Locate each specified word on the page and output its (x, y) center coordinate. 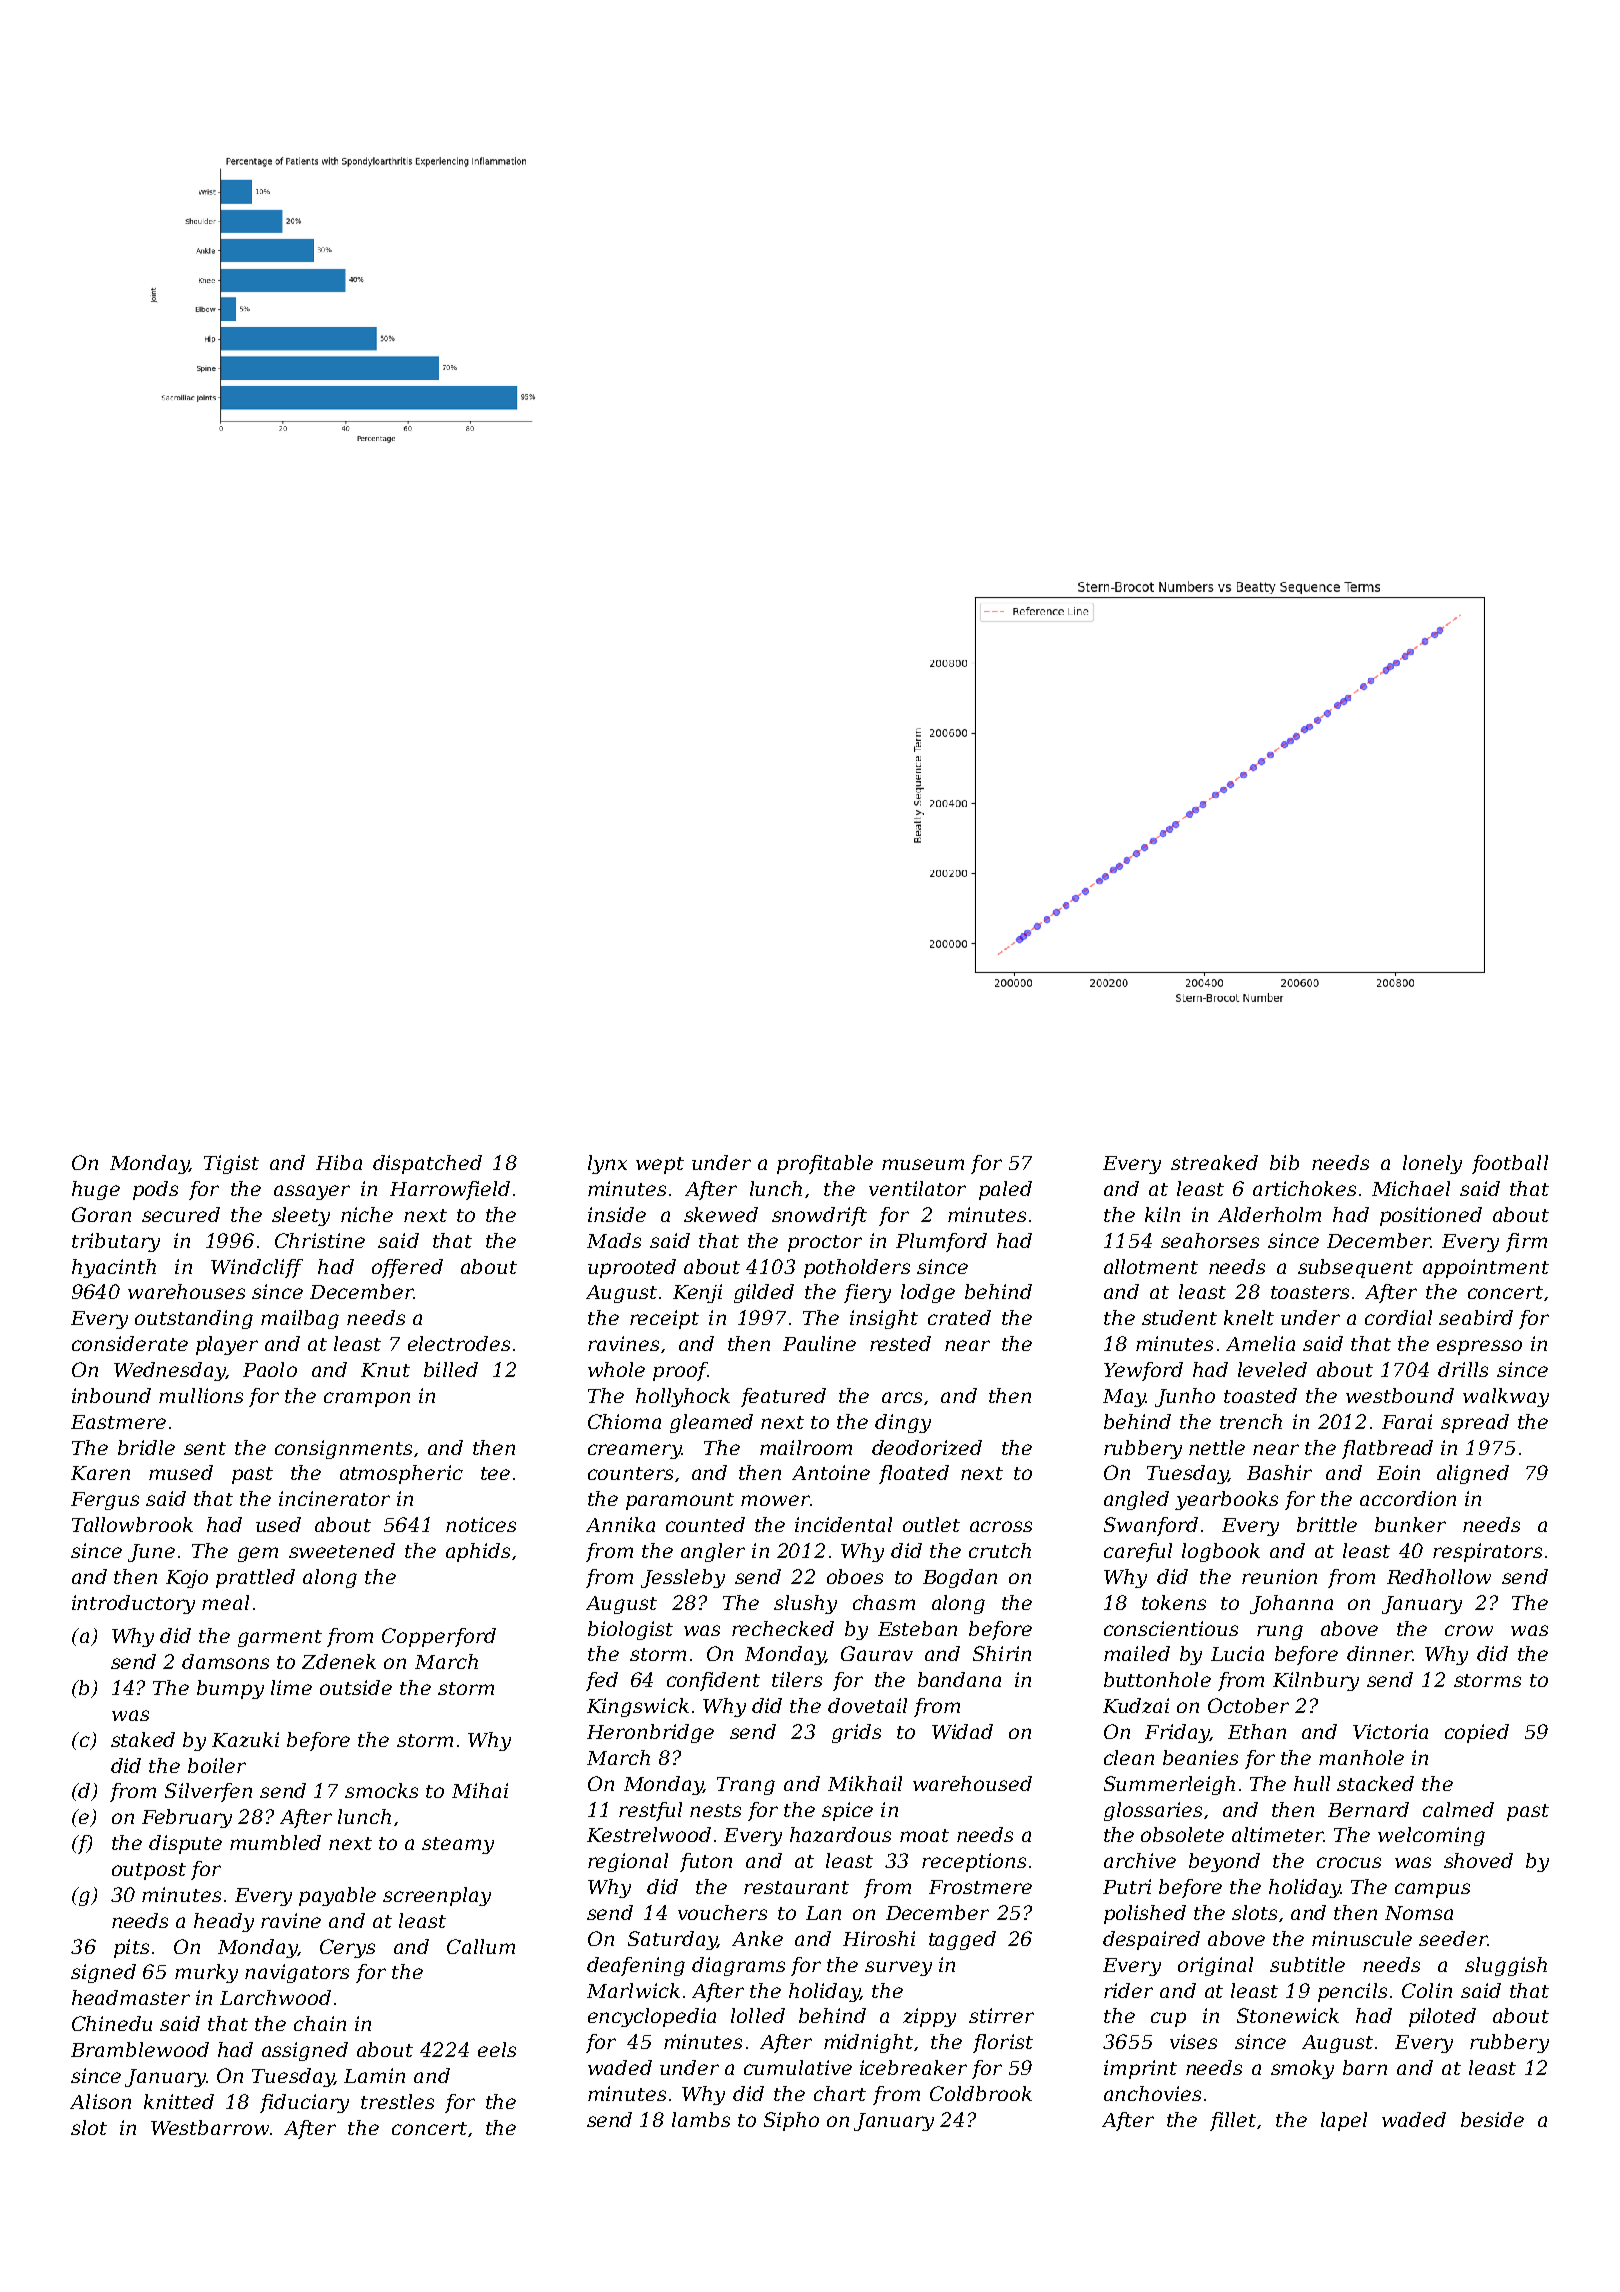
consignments (343, 1449)
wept (660, 1165)
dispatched (427, 1164)
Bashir (1279, 1472)
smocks (381, 1790)
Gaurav (877, 1653)
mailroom (806, 1447)
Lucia (1237, 1653)
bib (1284, 1162)
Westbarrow (210, 2127)
